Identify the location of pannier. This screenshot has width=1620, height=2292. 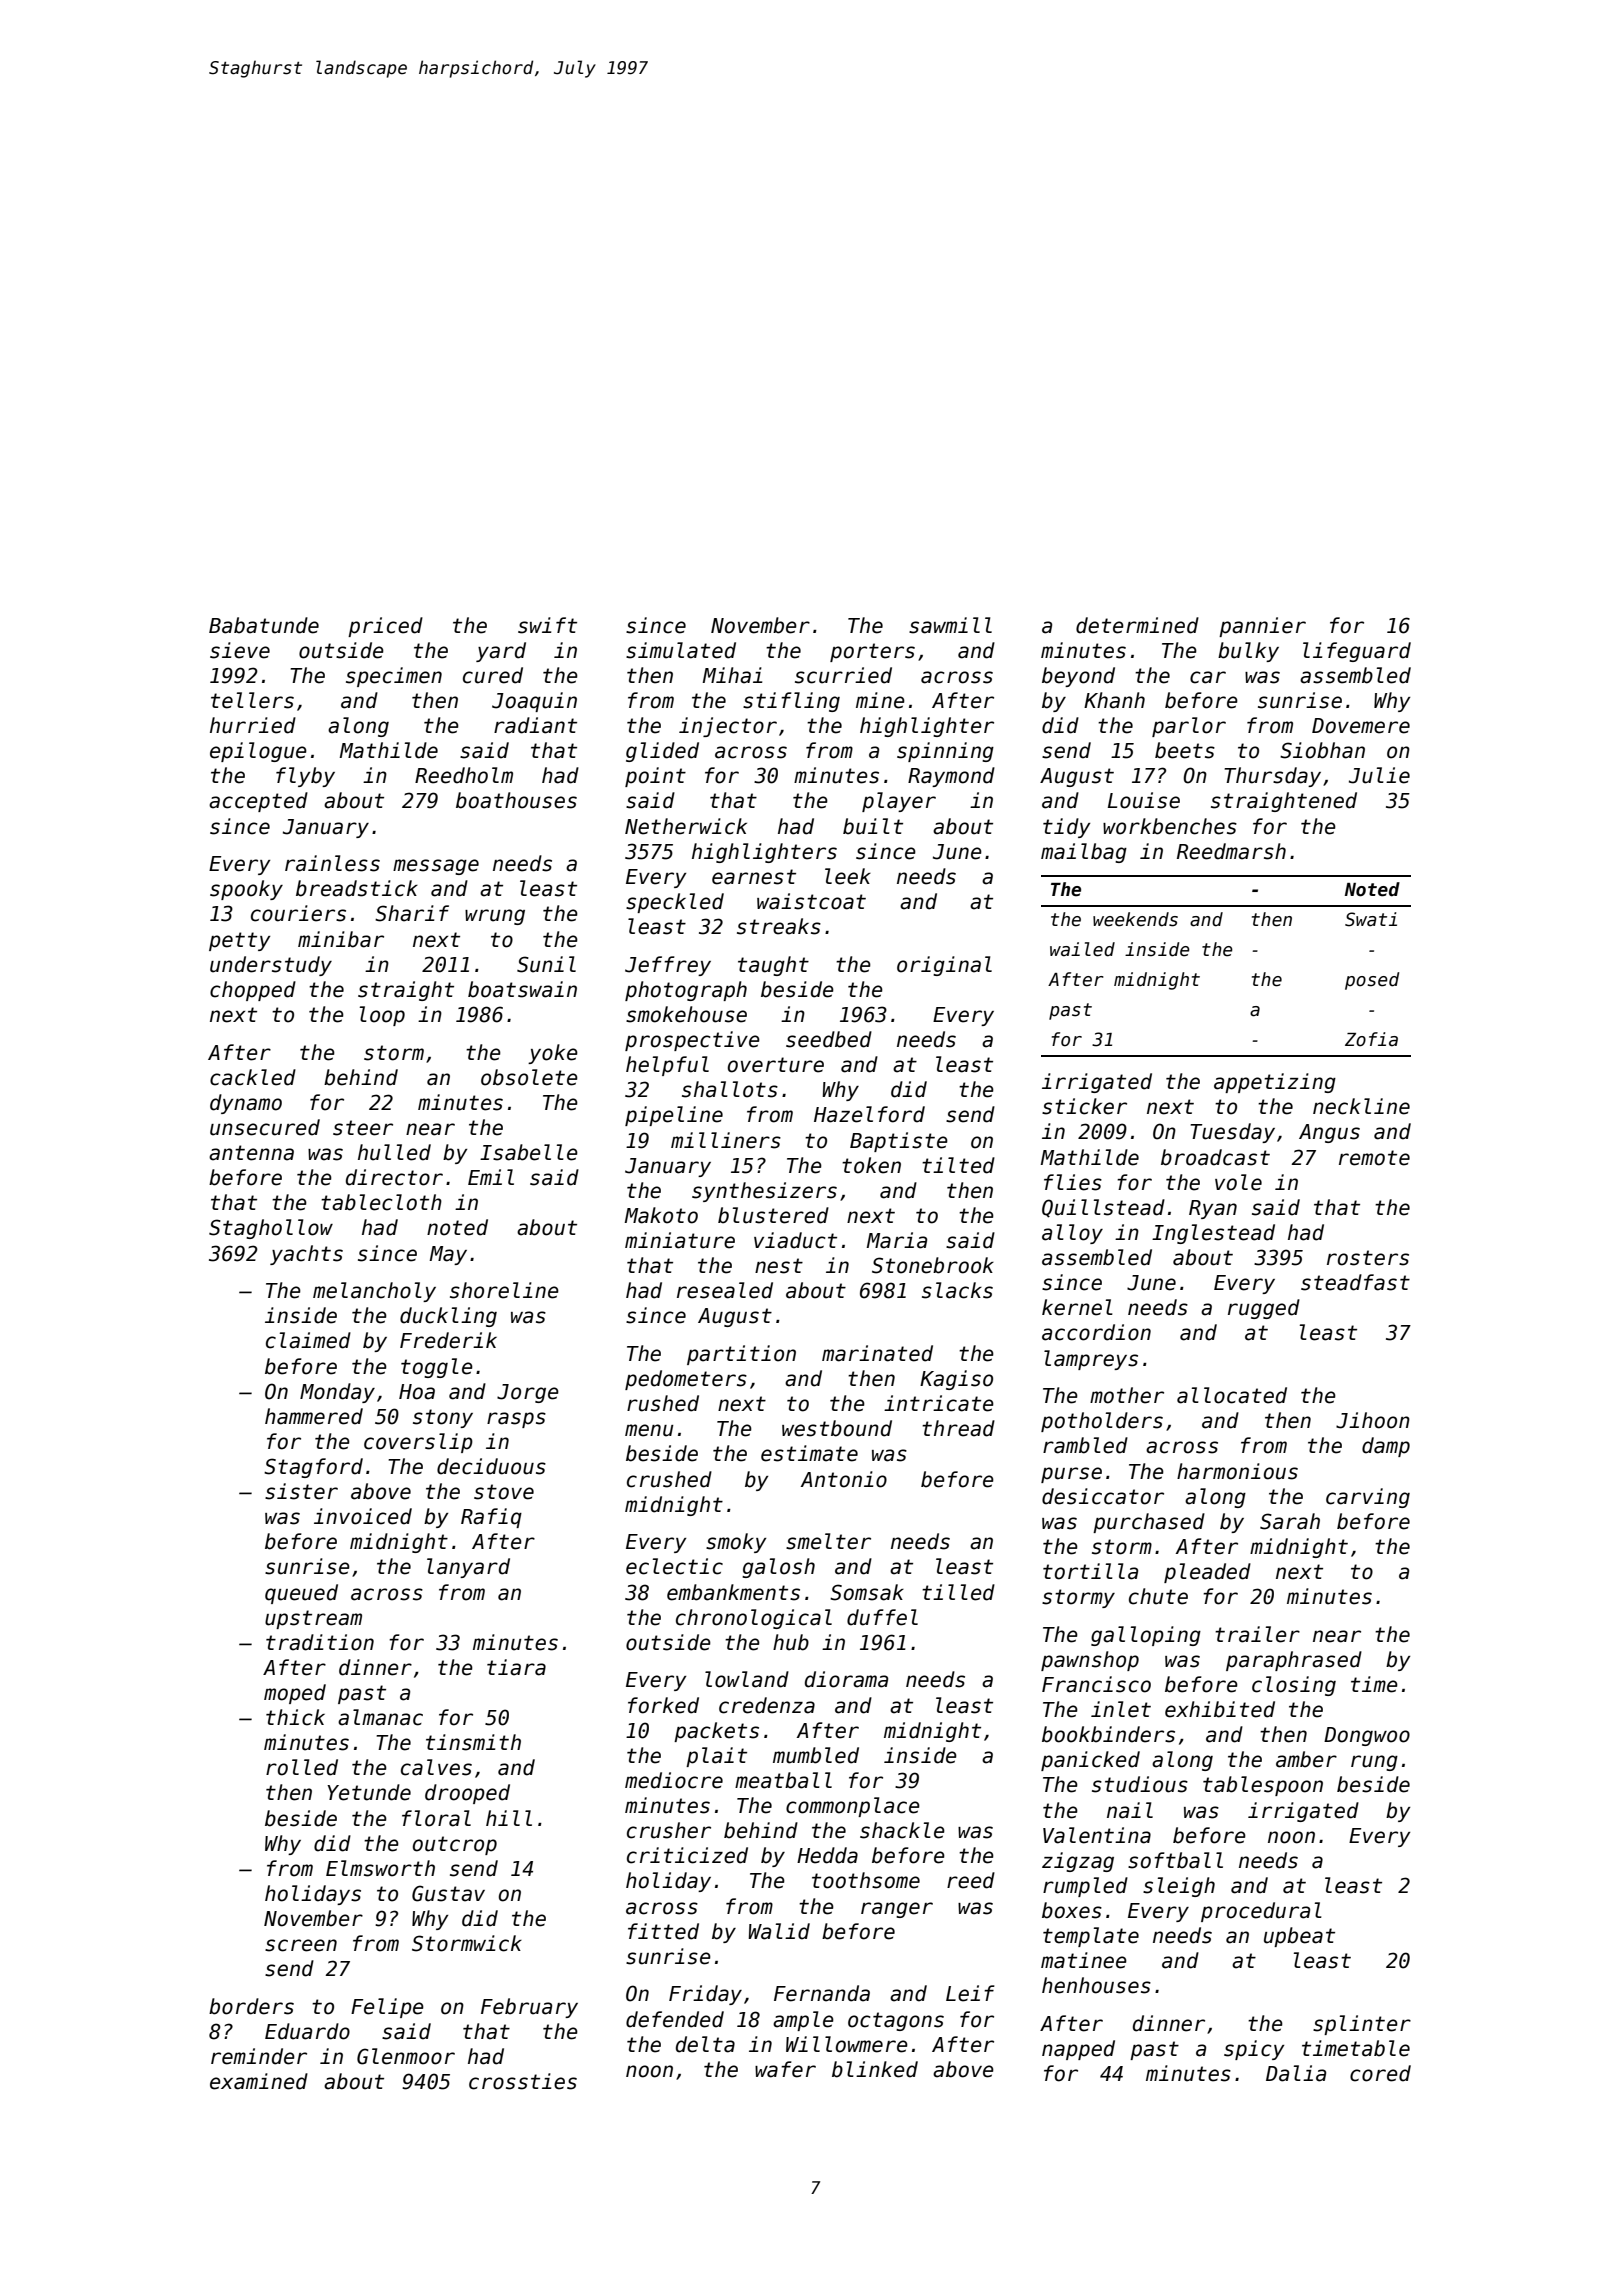
(1262, 627).
